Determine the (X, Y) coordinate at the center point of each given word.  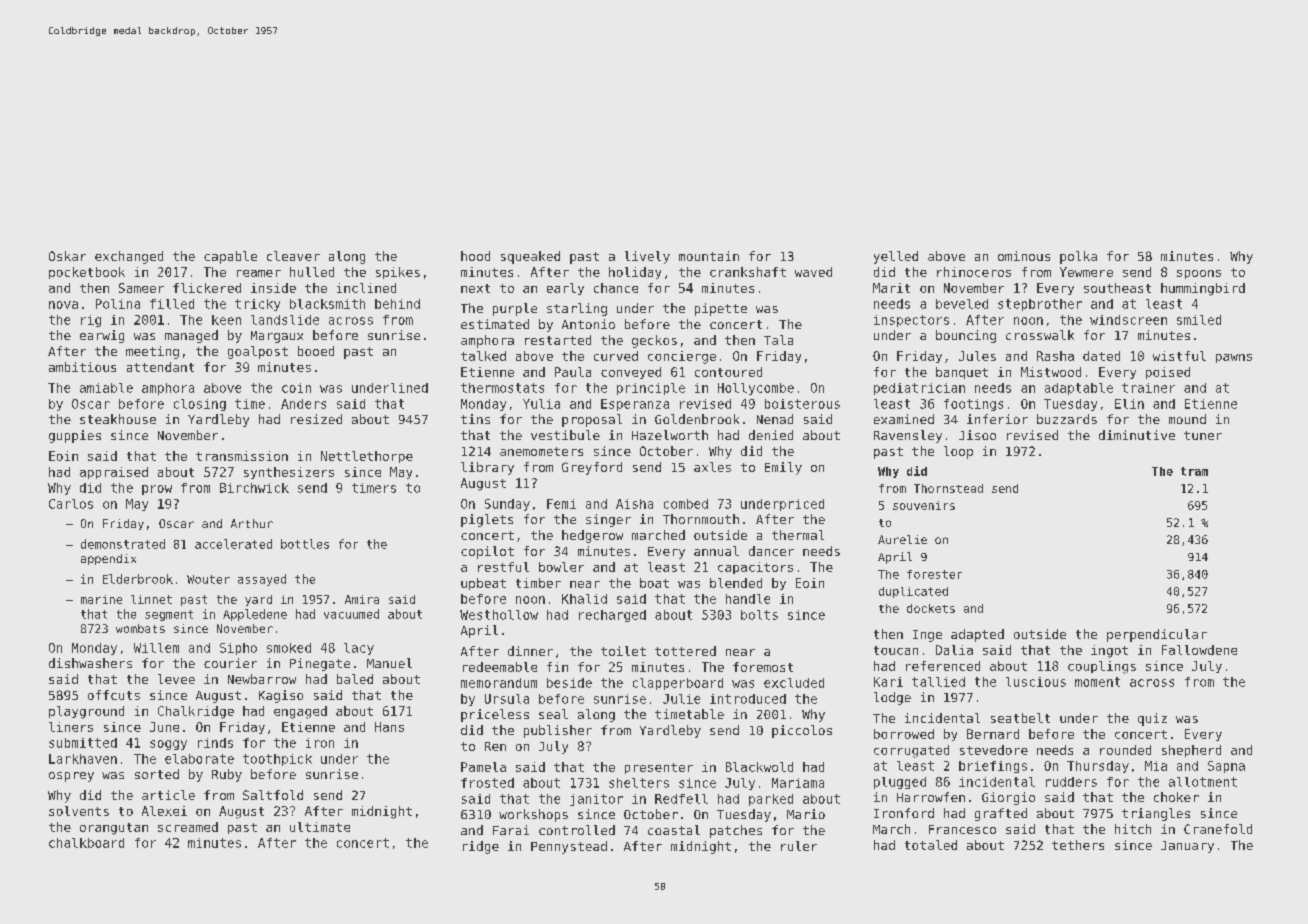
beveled (962, 304)
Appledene (255, 615)
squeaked (530, 257)
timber (538, 583)
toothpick (277, 760)
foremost (763, 667)
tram (1194, 471)
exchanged (129, 257)
